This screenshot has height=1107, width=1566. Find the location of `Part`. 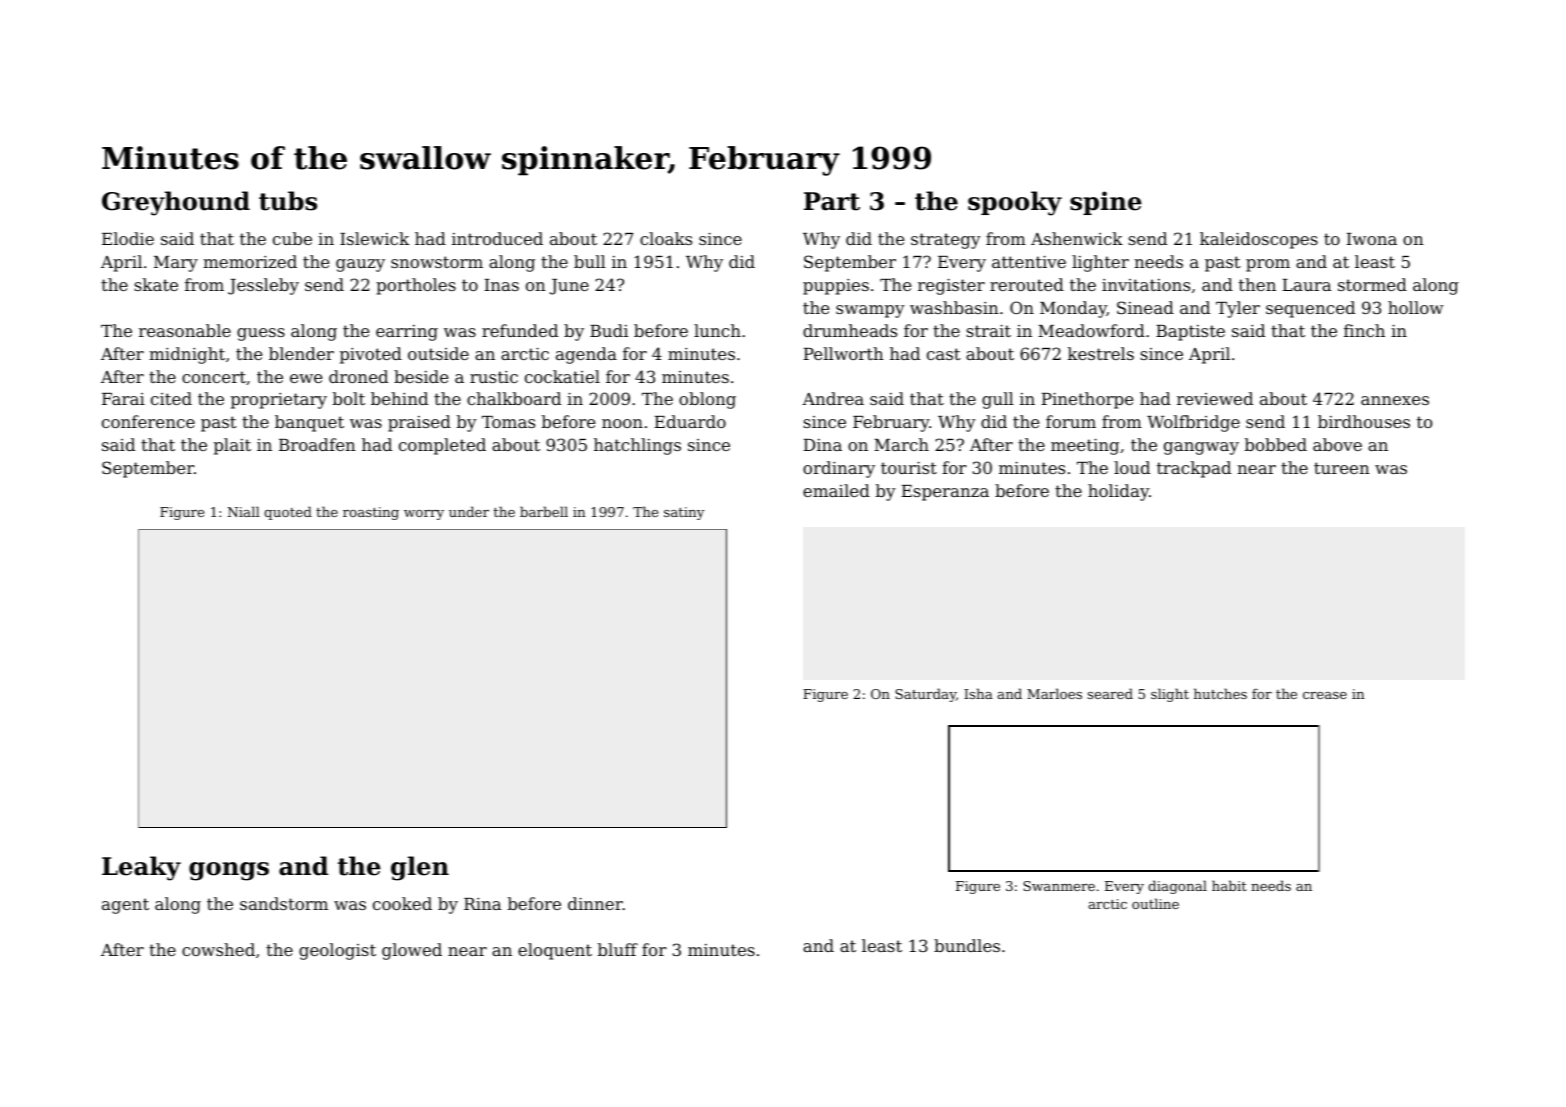

Part is located at coordinates (832, 201).
